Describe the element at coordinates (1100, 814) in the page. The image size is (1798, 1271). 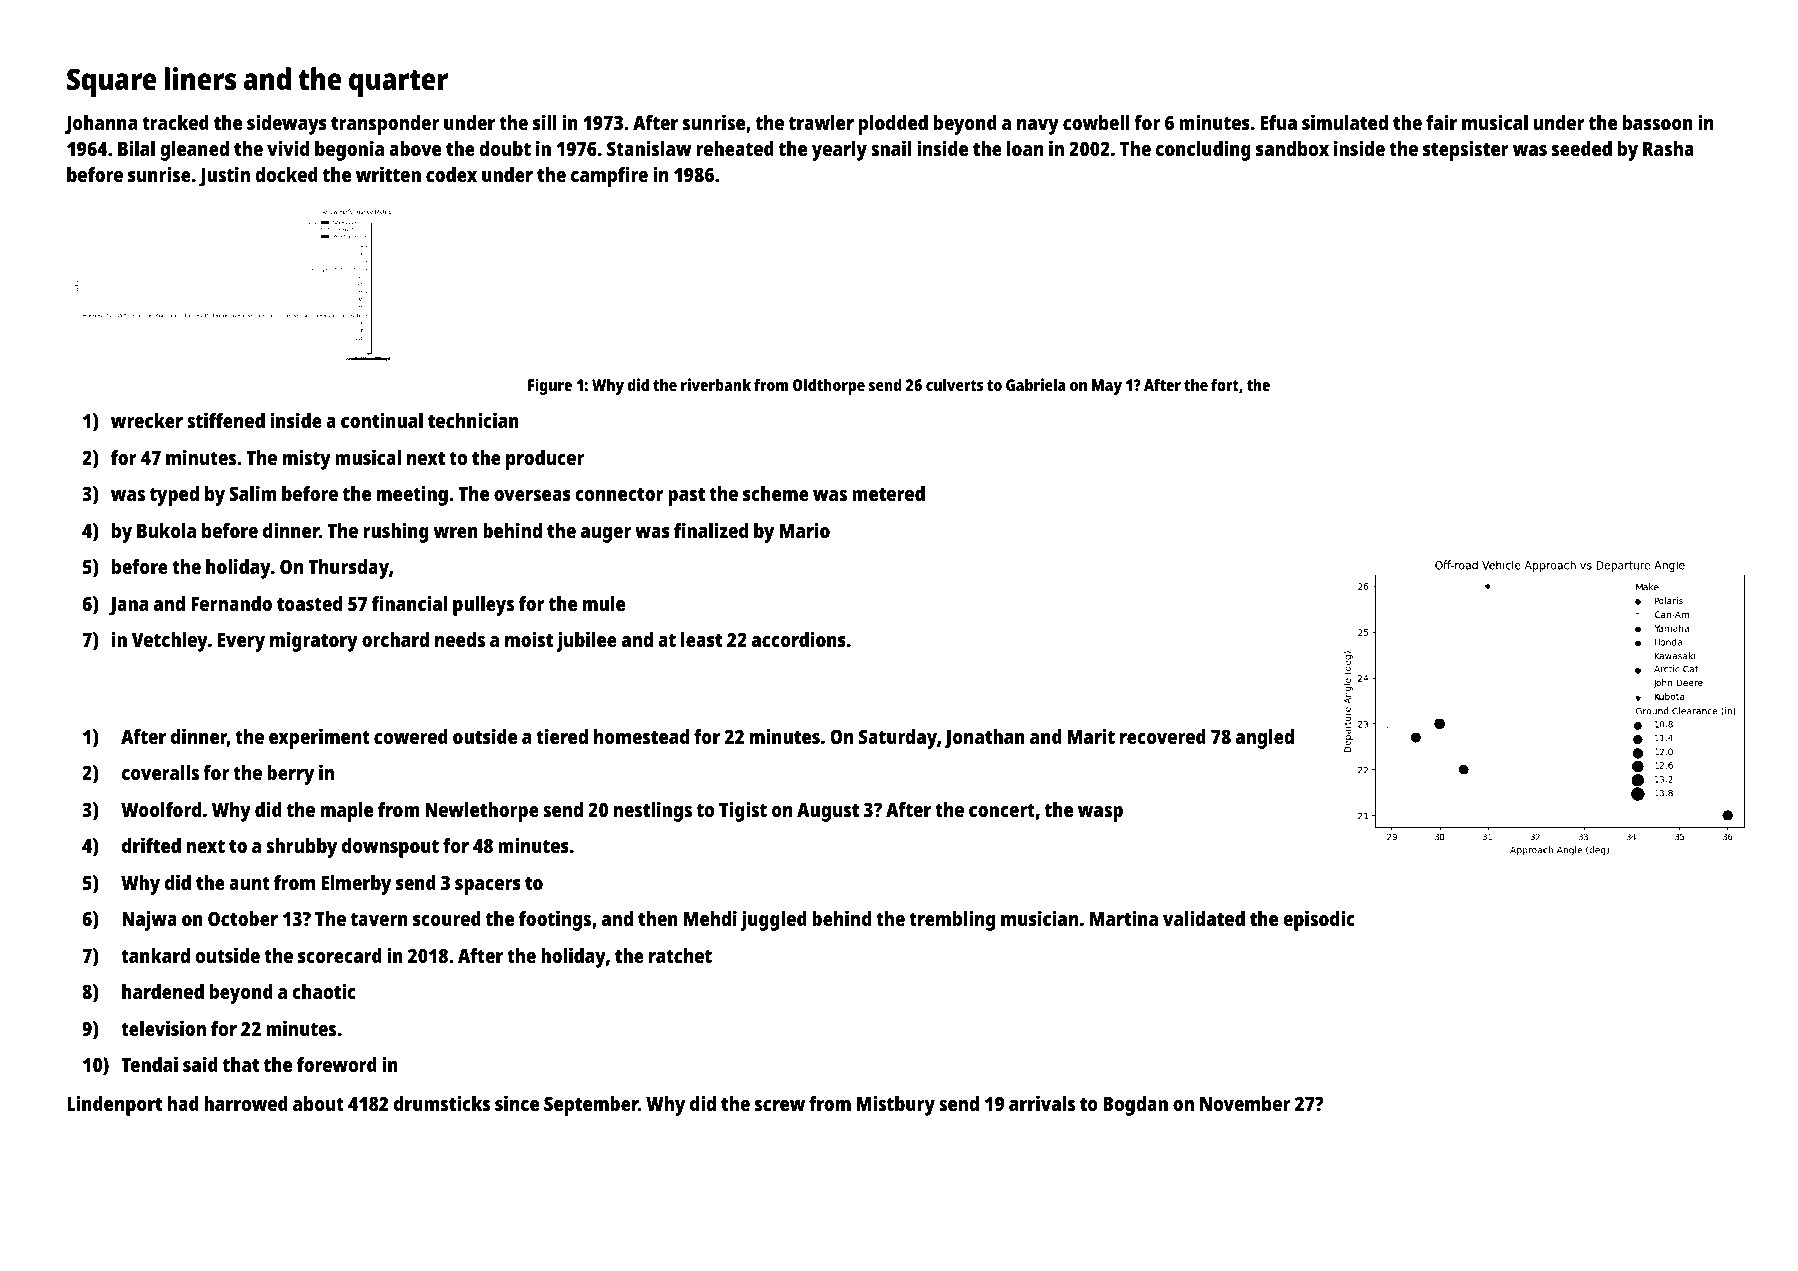
I see `wasp` at that location.
